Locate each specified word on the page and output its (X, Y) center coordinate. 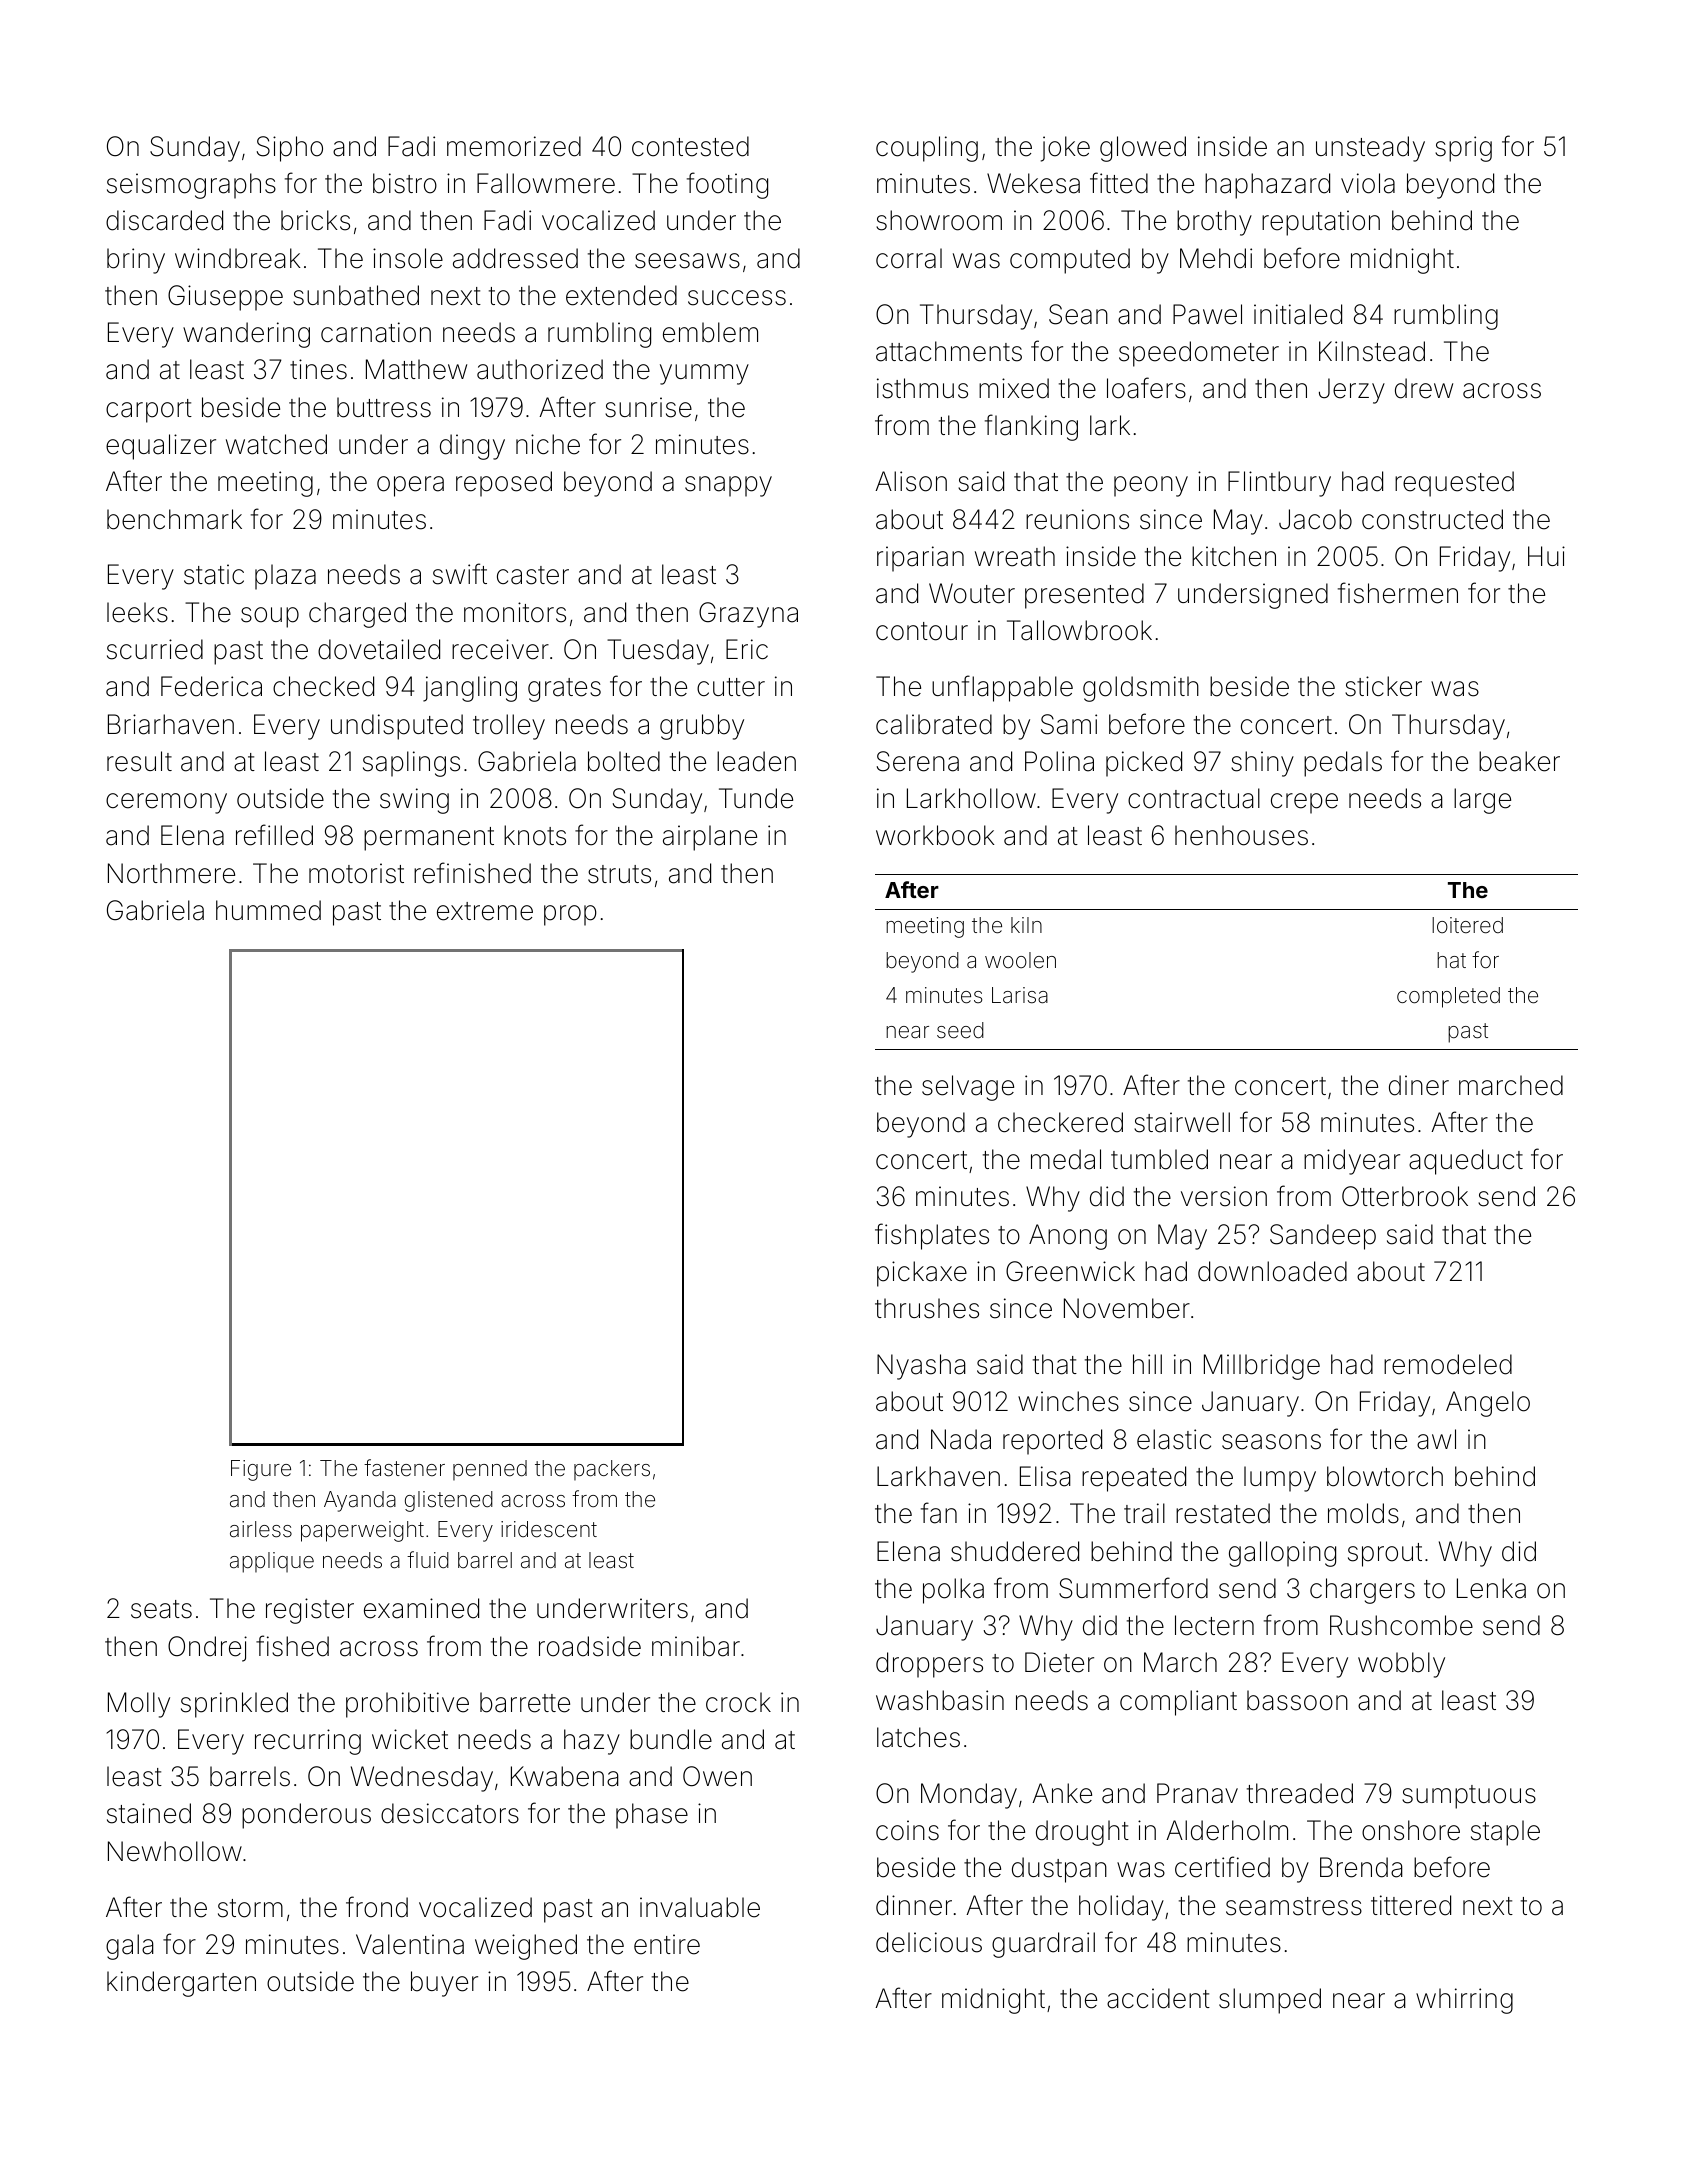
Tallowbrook (1079, 630)
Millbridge (1262, 1367)
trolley (509, 727)
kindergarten (181, 1984)
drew (1424, 388)
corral (909, 258)
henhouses (1241, 835)
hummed (268, 910)
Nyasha (921, 1367)
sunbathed (356, 295)
